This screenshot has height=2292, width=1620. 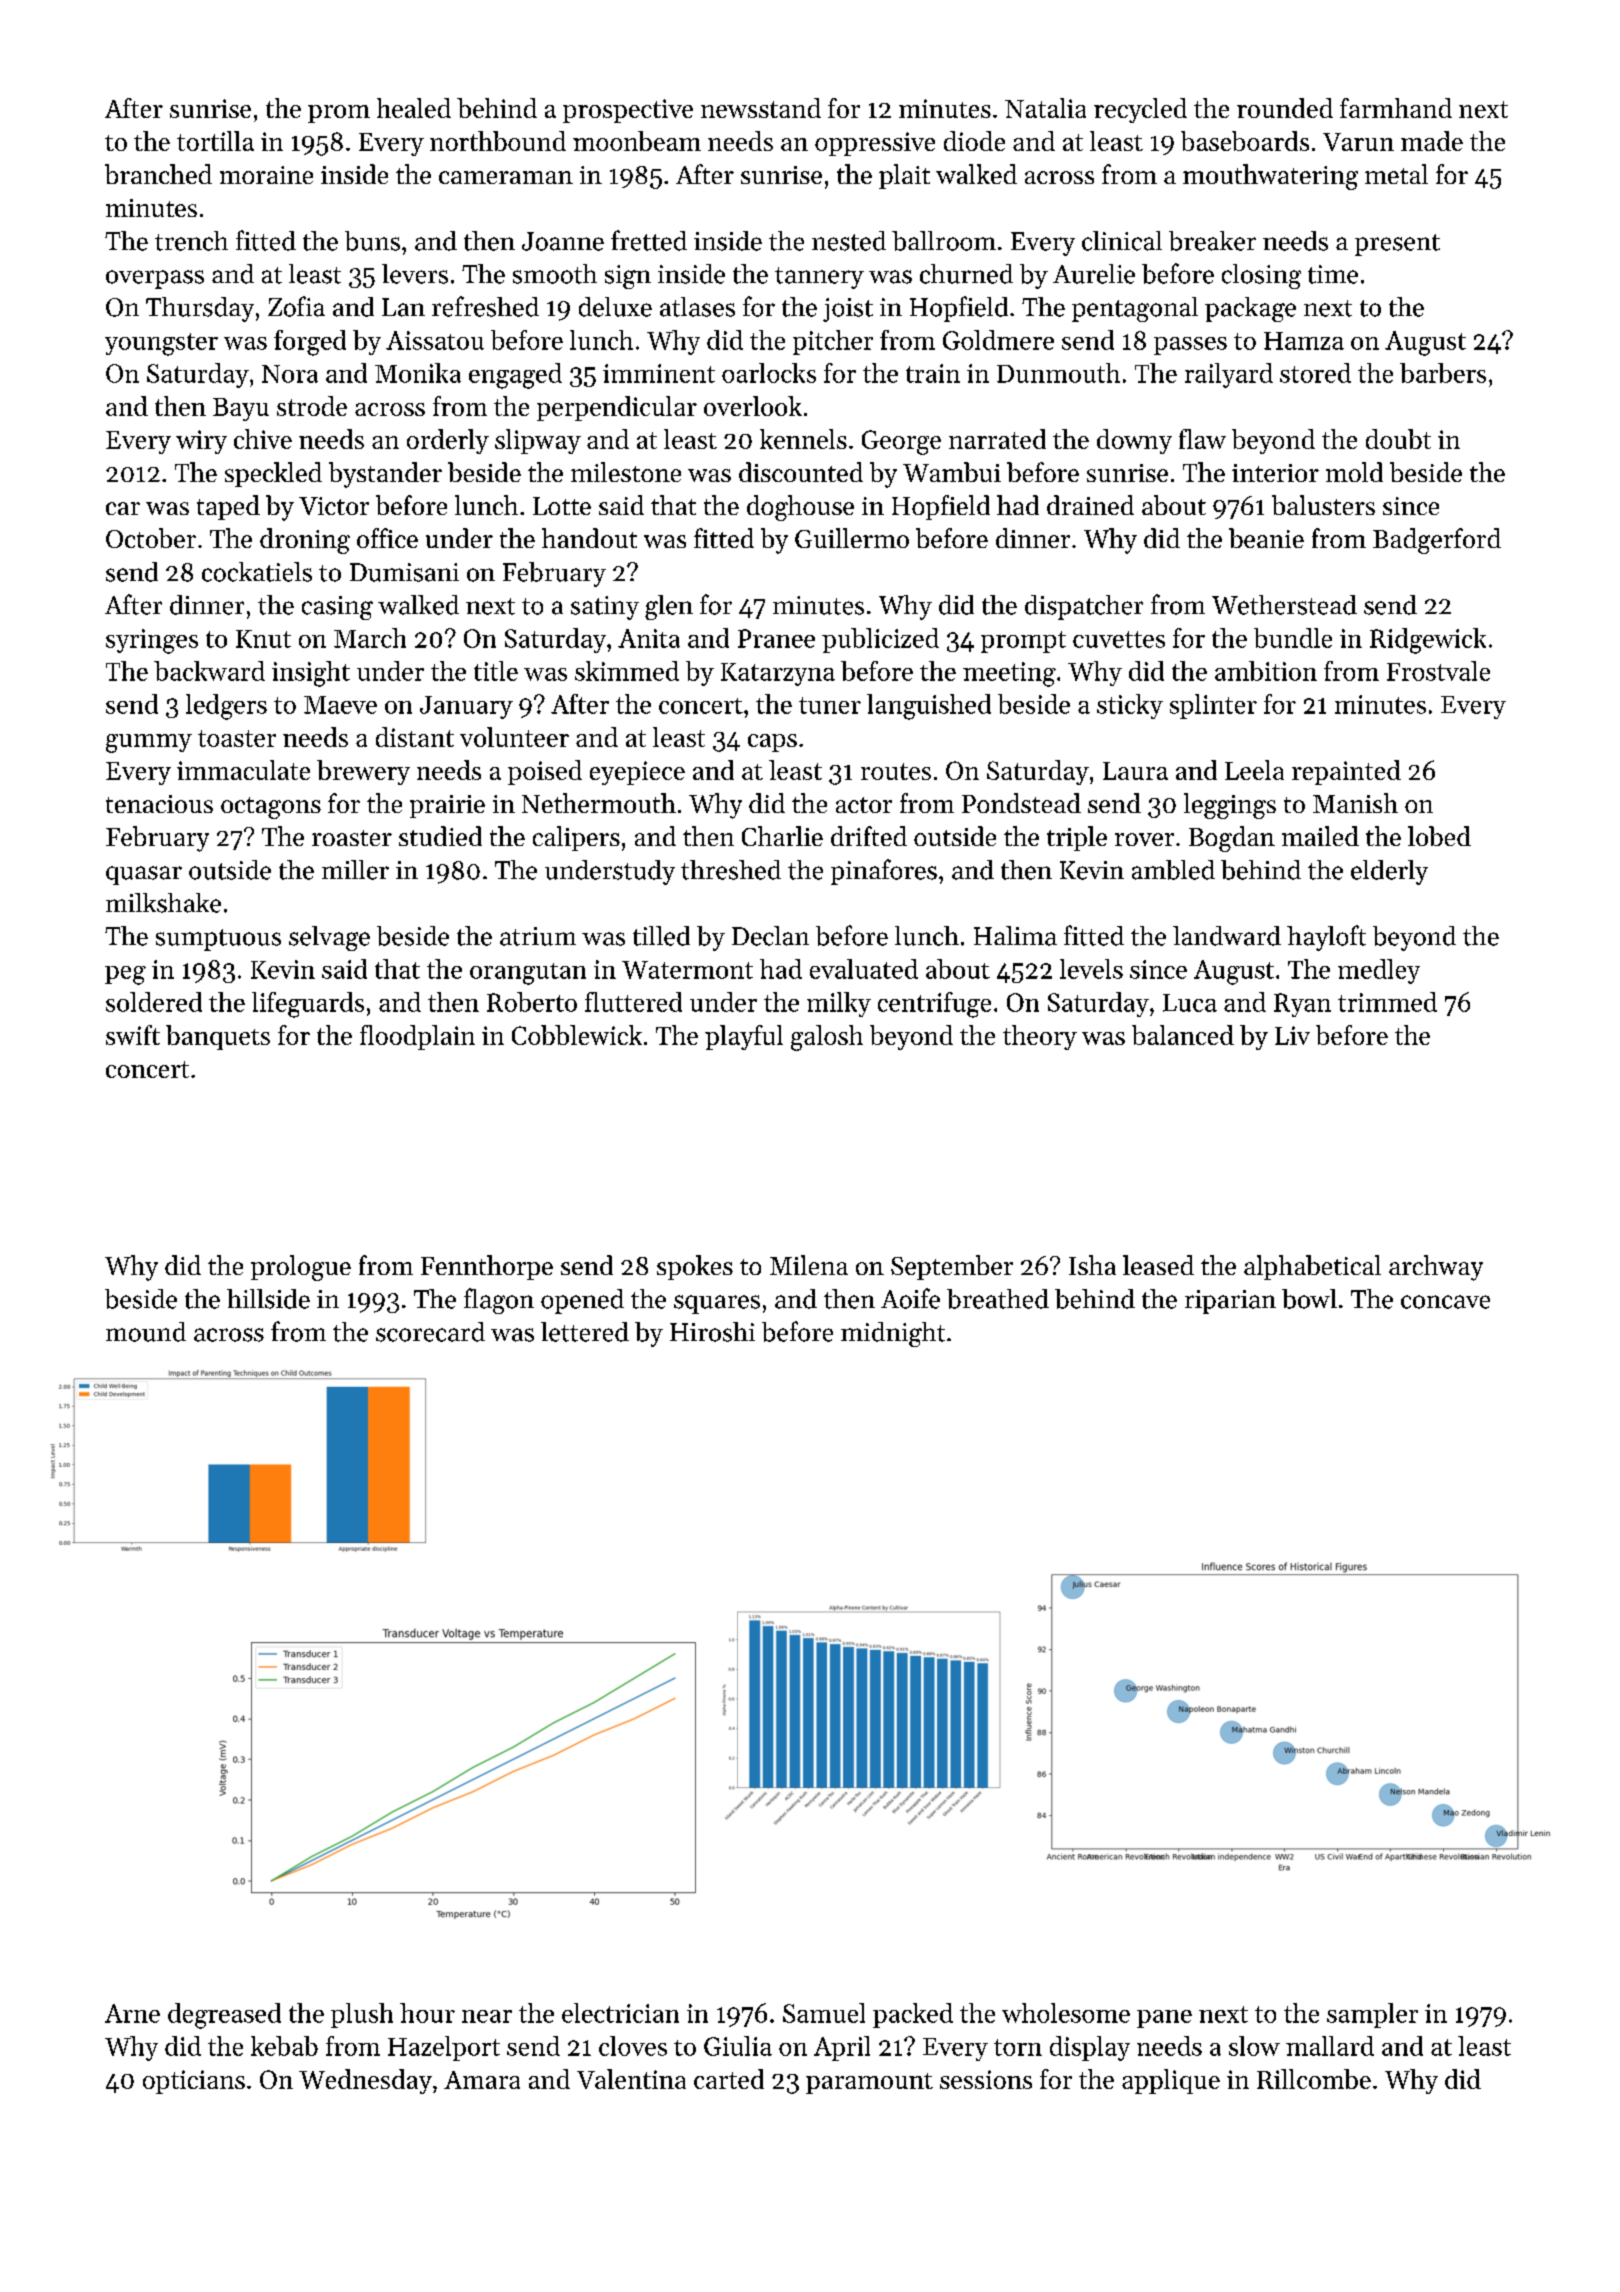 I want to click on narrated, so click(x=997, y=439).
